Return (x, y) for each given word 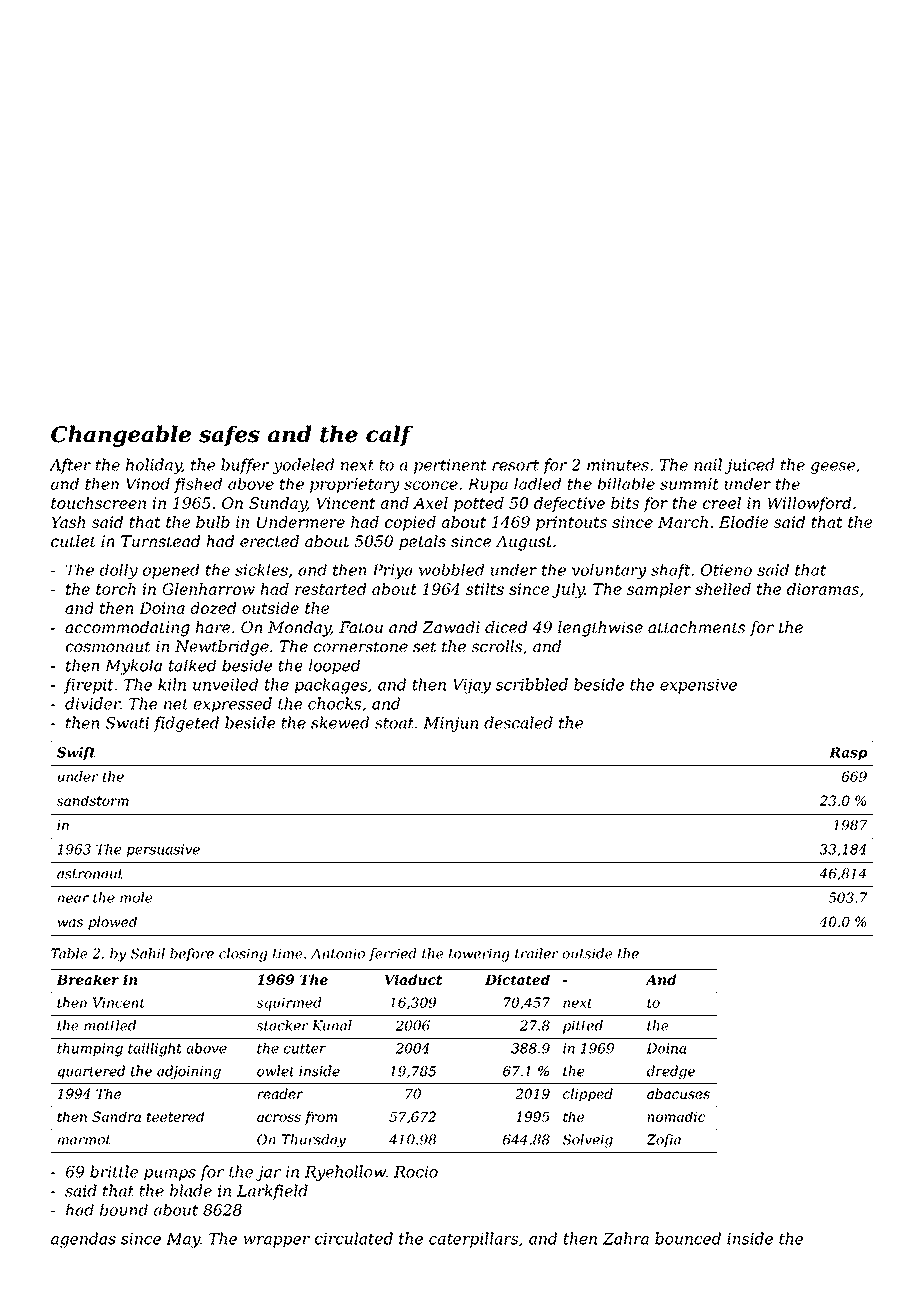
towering (479, 955)
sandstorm (93, 800)
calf (389, 435)
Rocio (416, 1172)
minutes (618, 465)
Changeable (121, 436)
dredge (671, 1072)
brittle (114, 1171)
